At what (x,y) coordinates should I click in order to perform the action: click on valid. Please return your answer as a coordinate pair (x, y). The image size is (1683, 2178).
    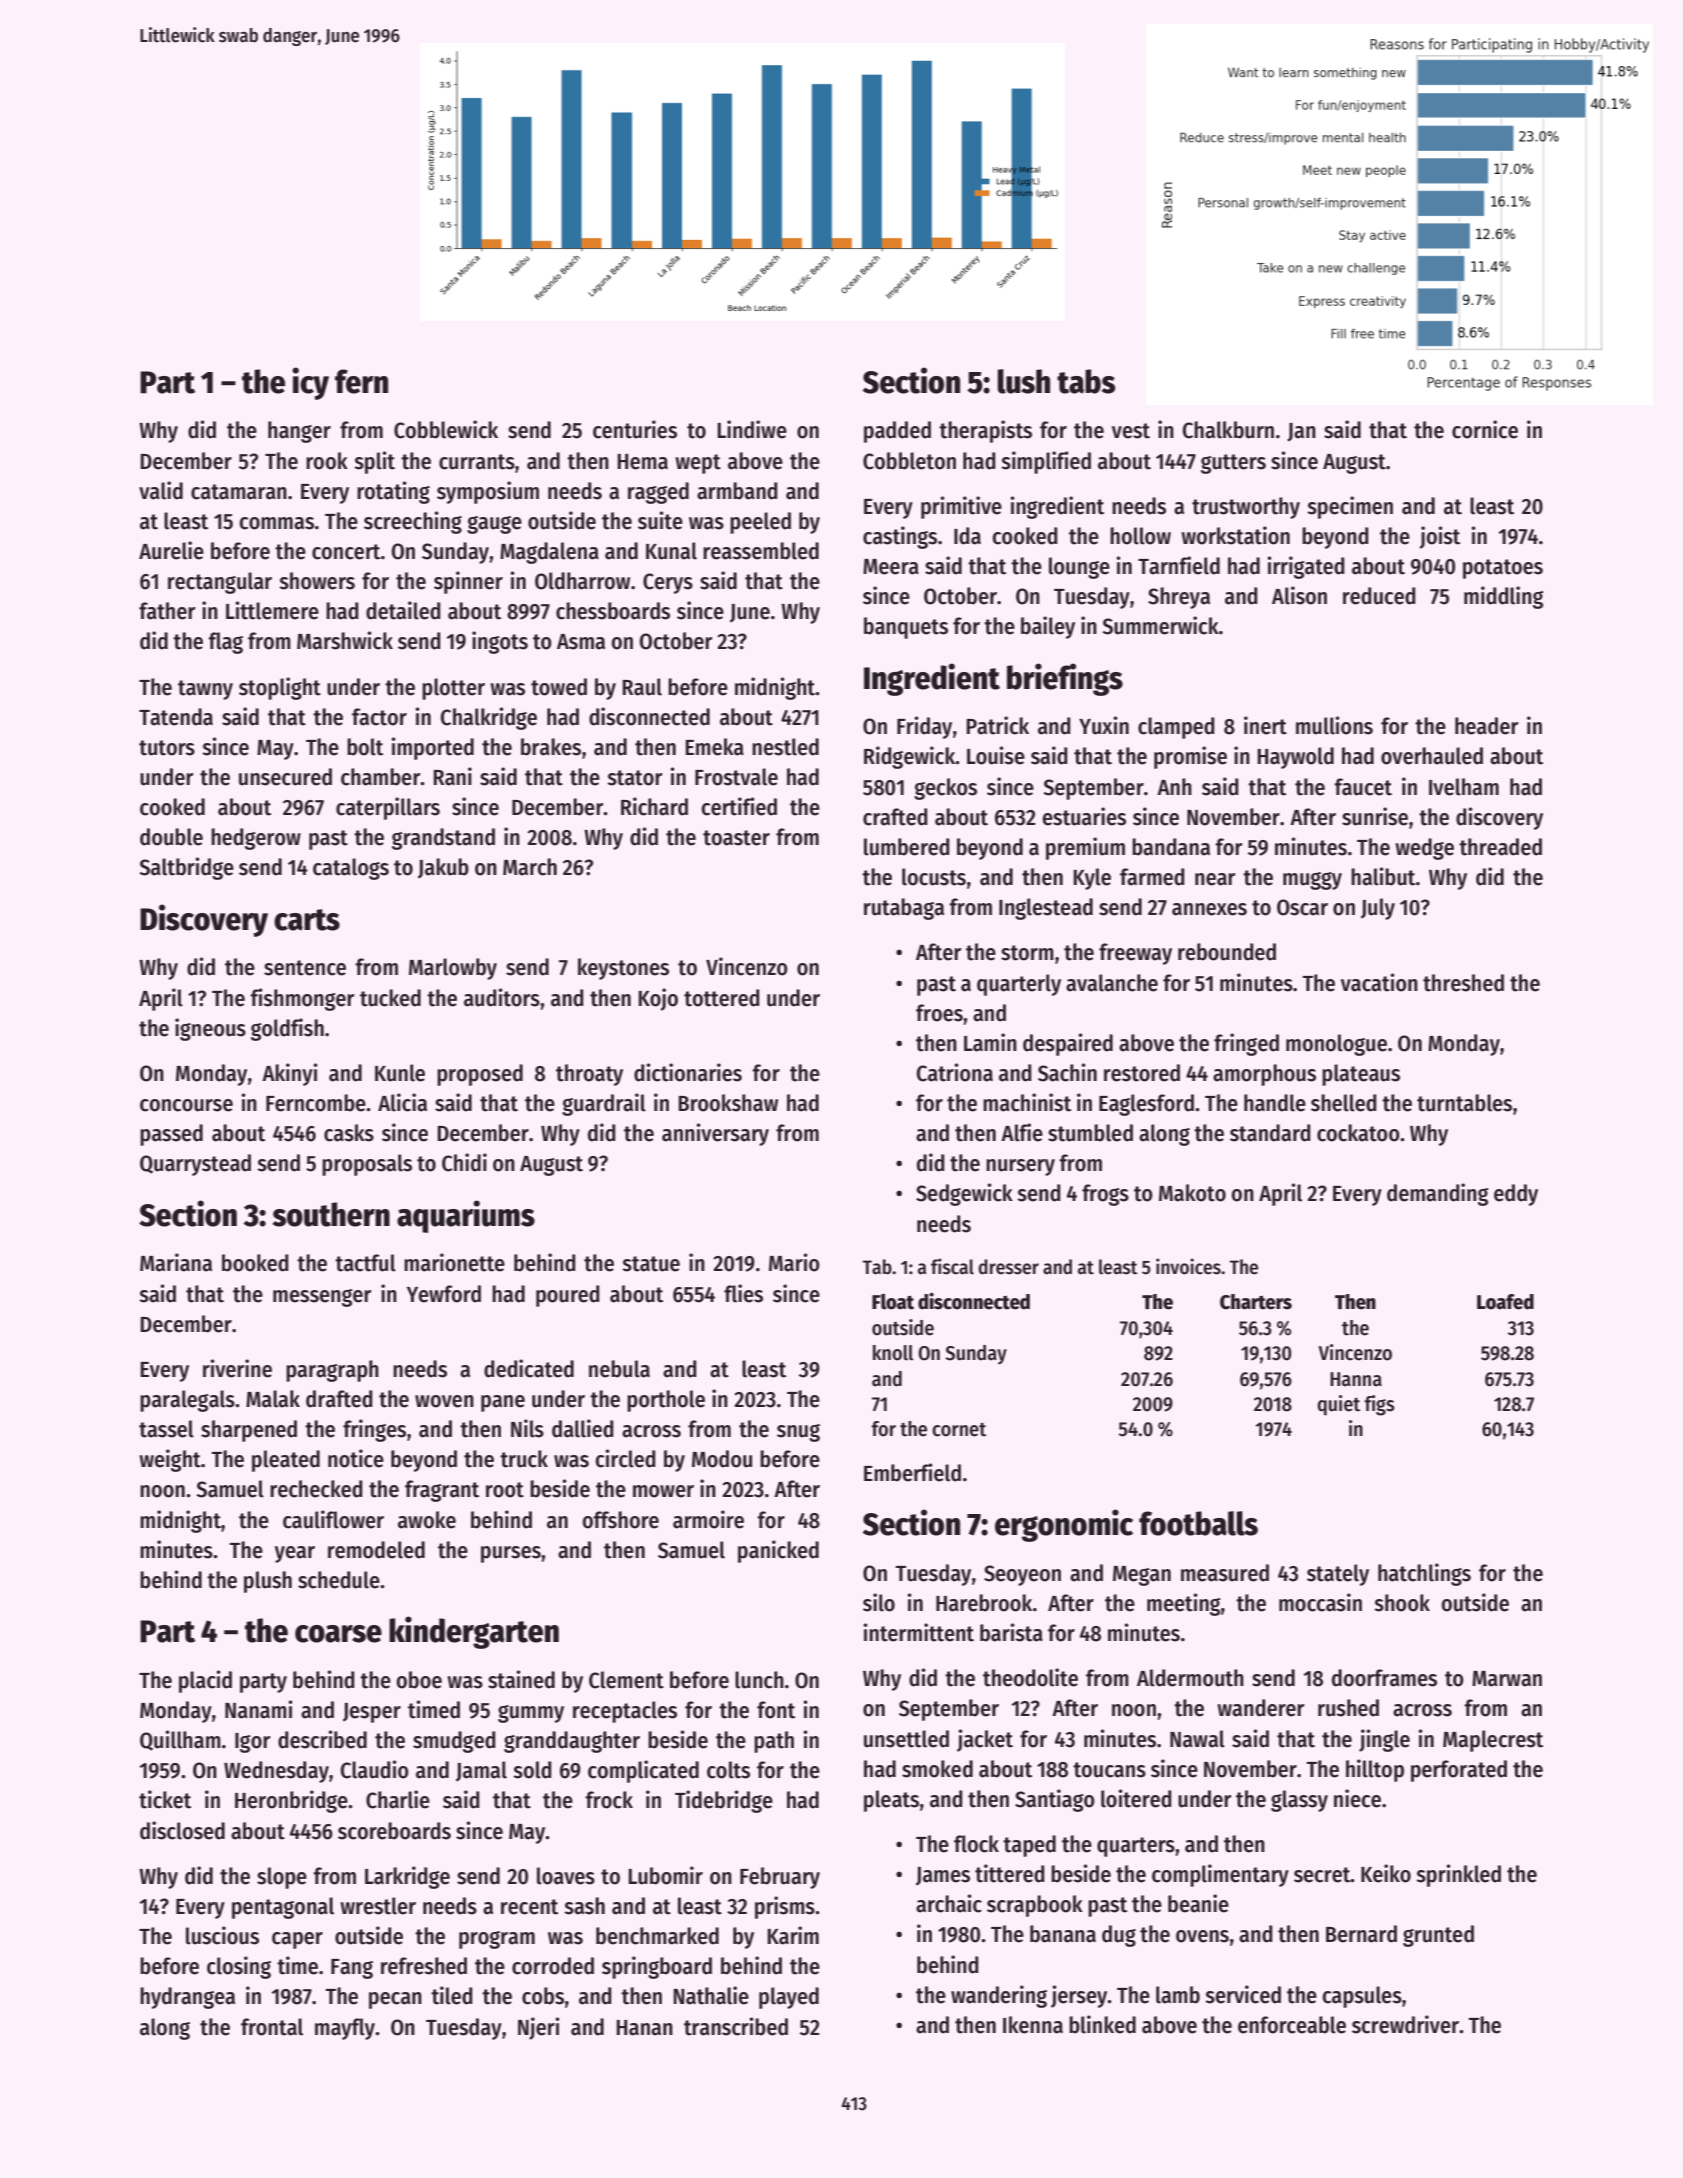
    Looking at the image, I should click on (161, 490).
